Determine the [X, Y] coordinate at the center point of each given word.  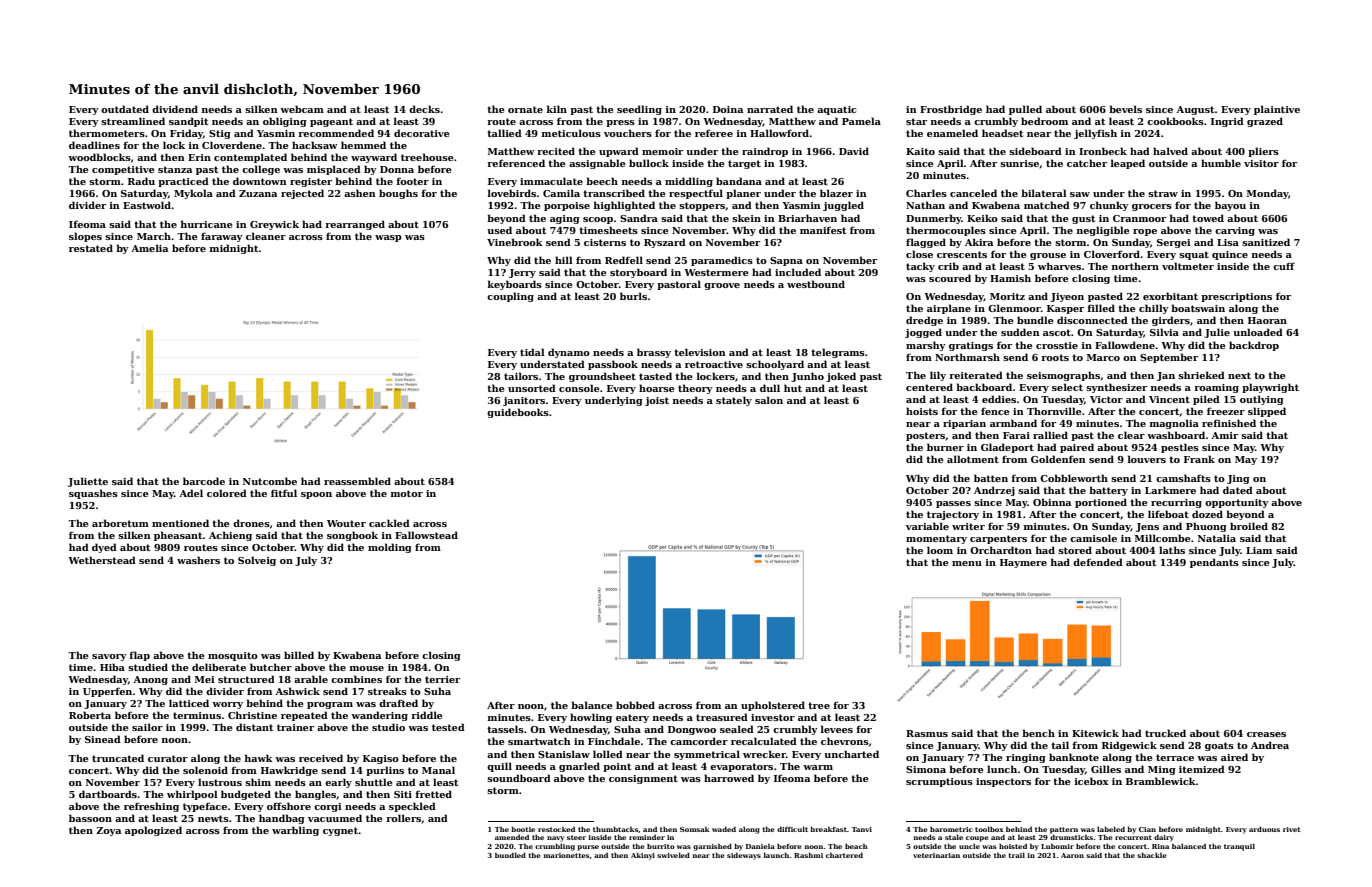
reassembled [357, 481]
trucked [1165, 733]
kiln [557, 109]
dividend [175, 109]
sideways [744, 856]
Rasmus [927, 733]
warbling [295, 831]
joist [657, 401]
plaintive [1277, 110]
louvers [1147, 459]
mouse [367, 668]
